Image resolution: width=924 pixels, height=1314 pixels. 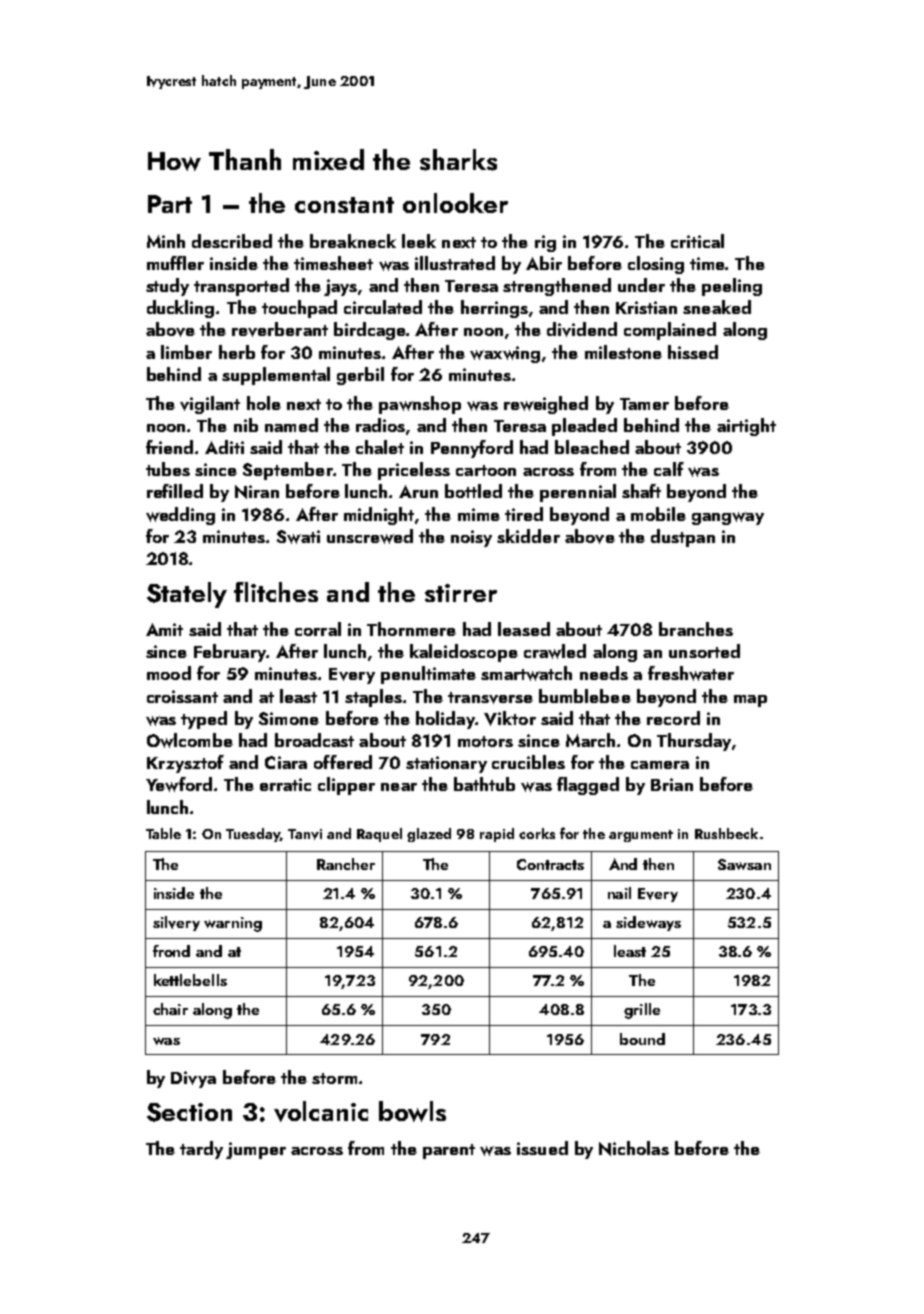 I want to click on wedding, so click(x=180, y=516).
